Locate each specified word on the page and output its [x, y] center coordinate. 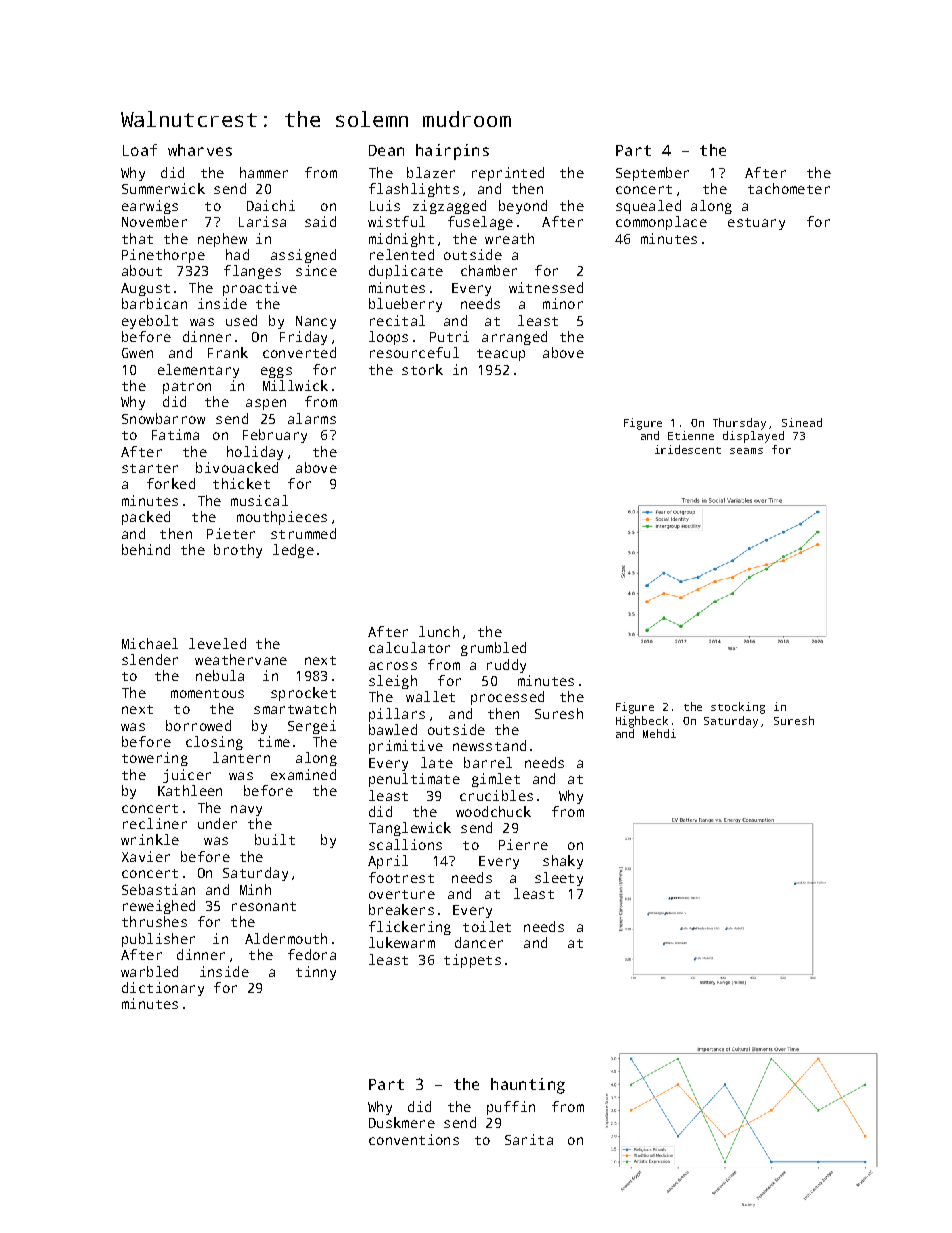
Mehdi [659, 733]
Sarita [529, 1139]
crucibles [496, 795]
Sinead [802, 422]
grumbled [493, 649]
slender [150, 659]
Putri [449, 336]
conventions [414, 1139]
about [142, 270]
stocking [738, 708]
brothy [238, 551]
